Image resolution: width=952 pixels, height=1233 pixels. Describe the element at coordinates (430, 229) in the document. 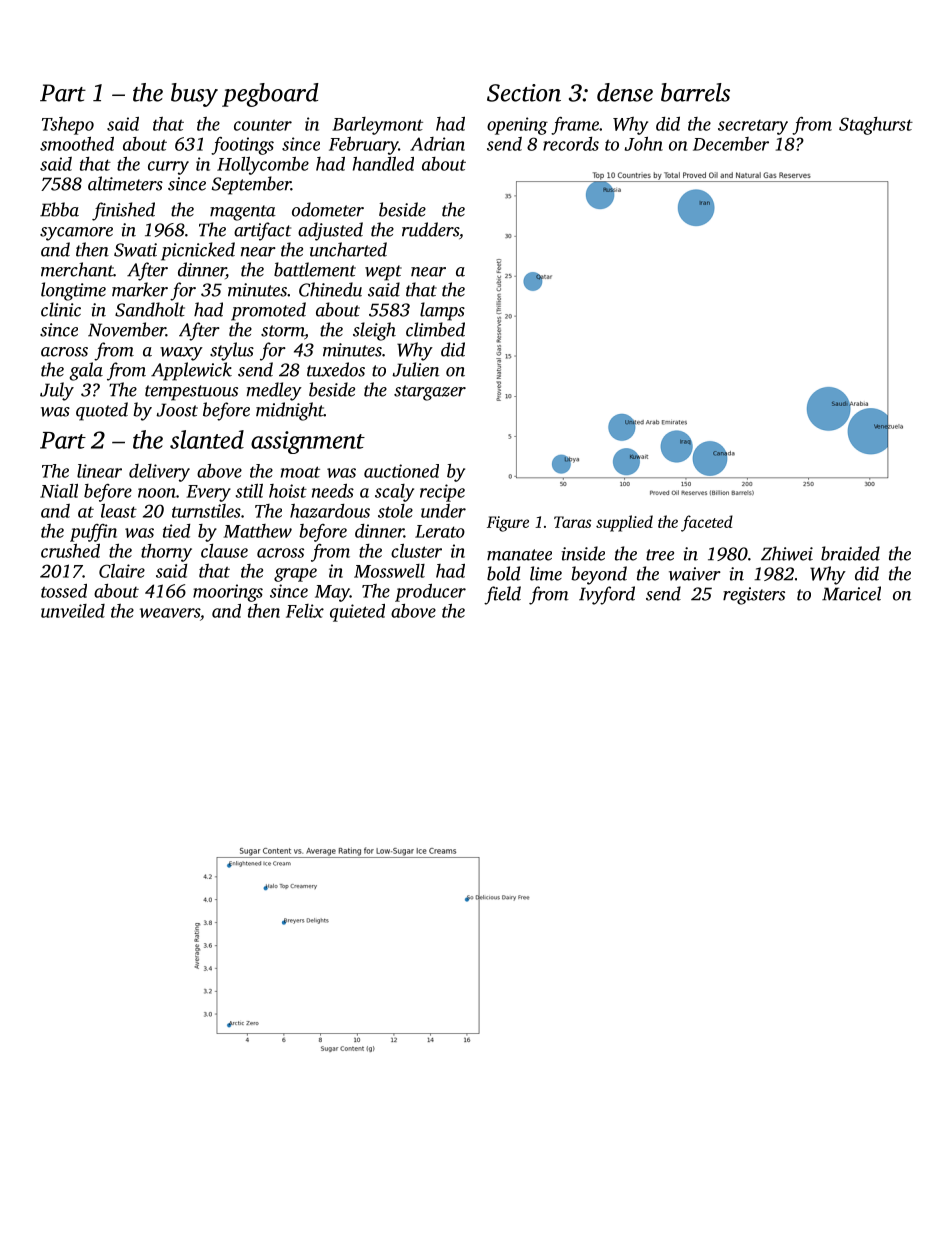

I see `rudders` at that location.
